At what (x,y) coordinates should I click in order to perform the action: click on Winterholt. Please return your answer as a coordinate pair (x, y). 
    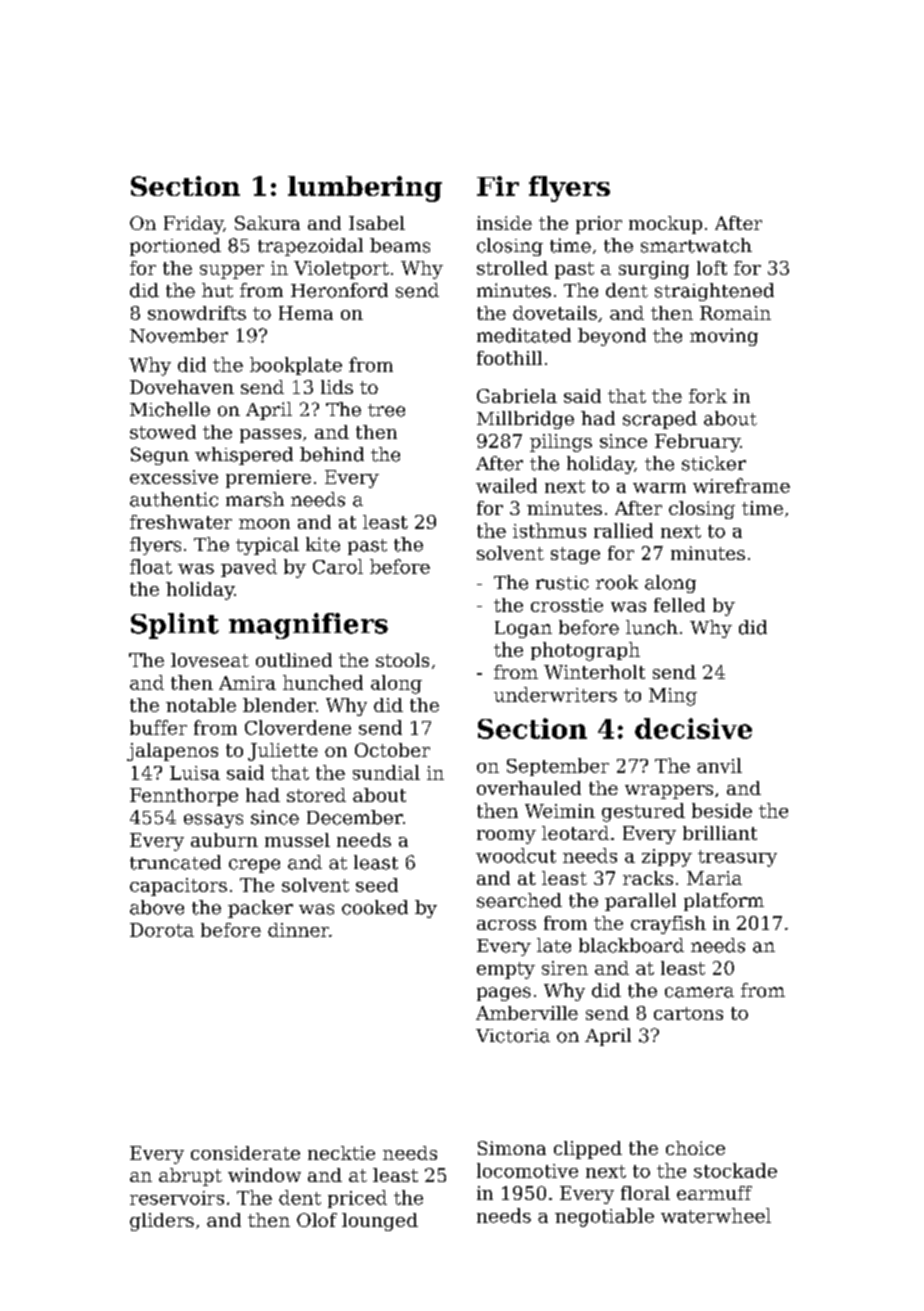
    Looking at the image, I should click on (594, 672).
